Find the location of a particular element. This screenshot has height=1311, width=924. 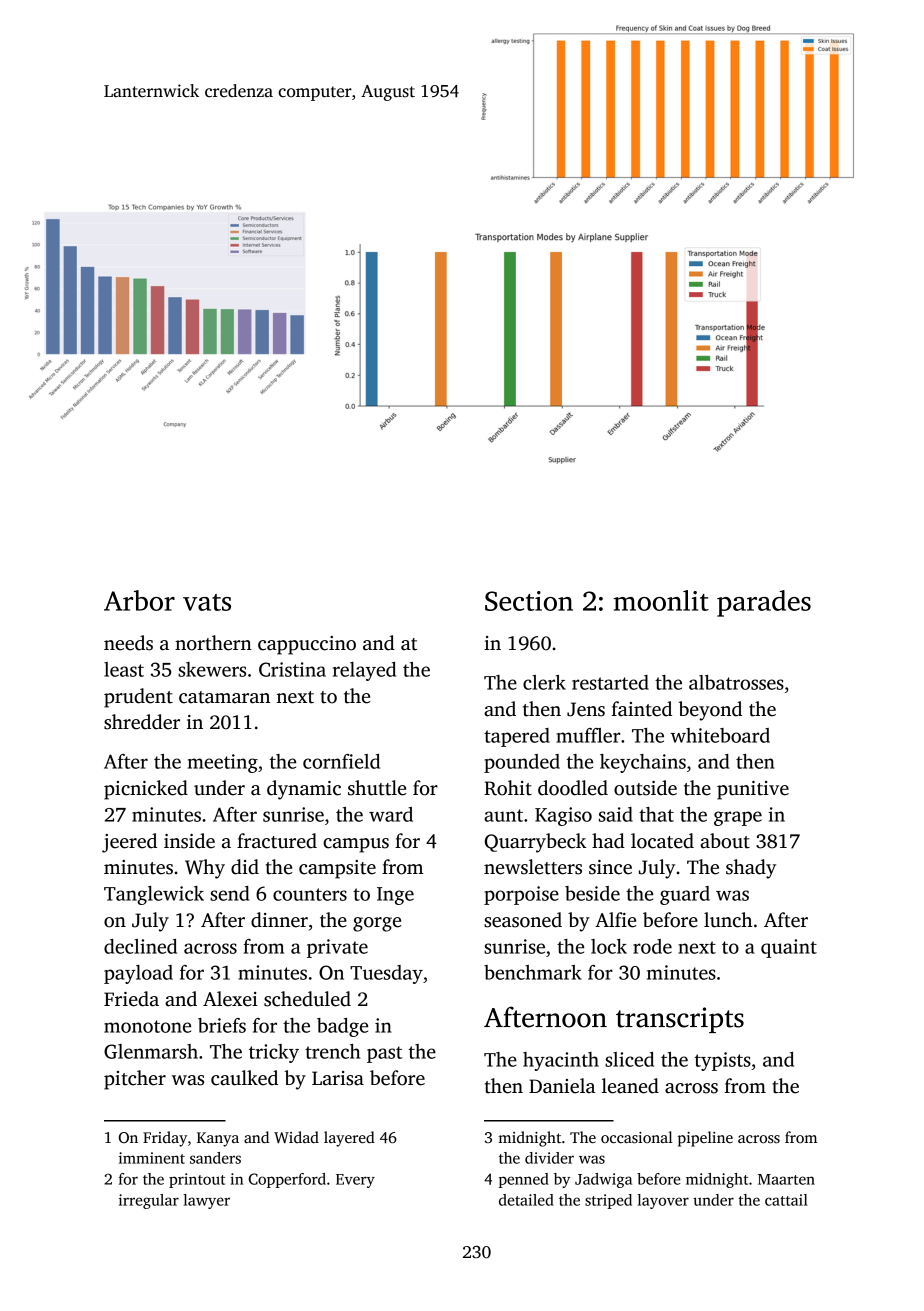

shady is located at coordinates (751, 869).
